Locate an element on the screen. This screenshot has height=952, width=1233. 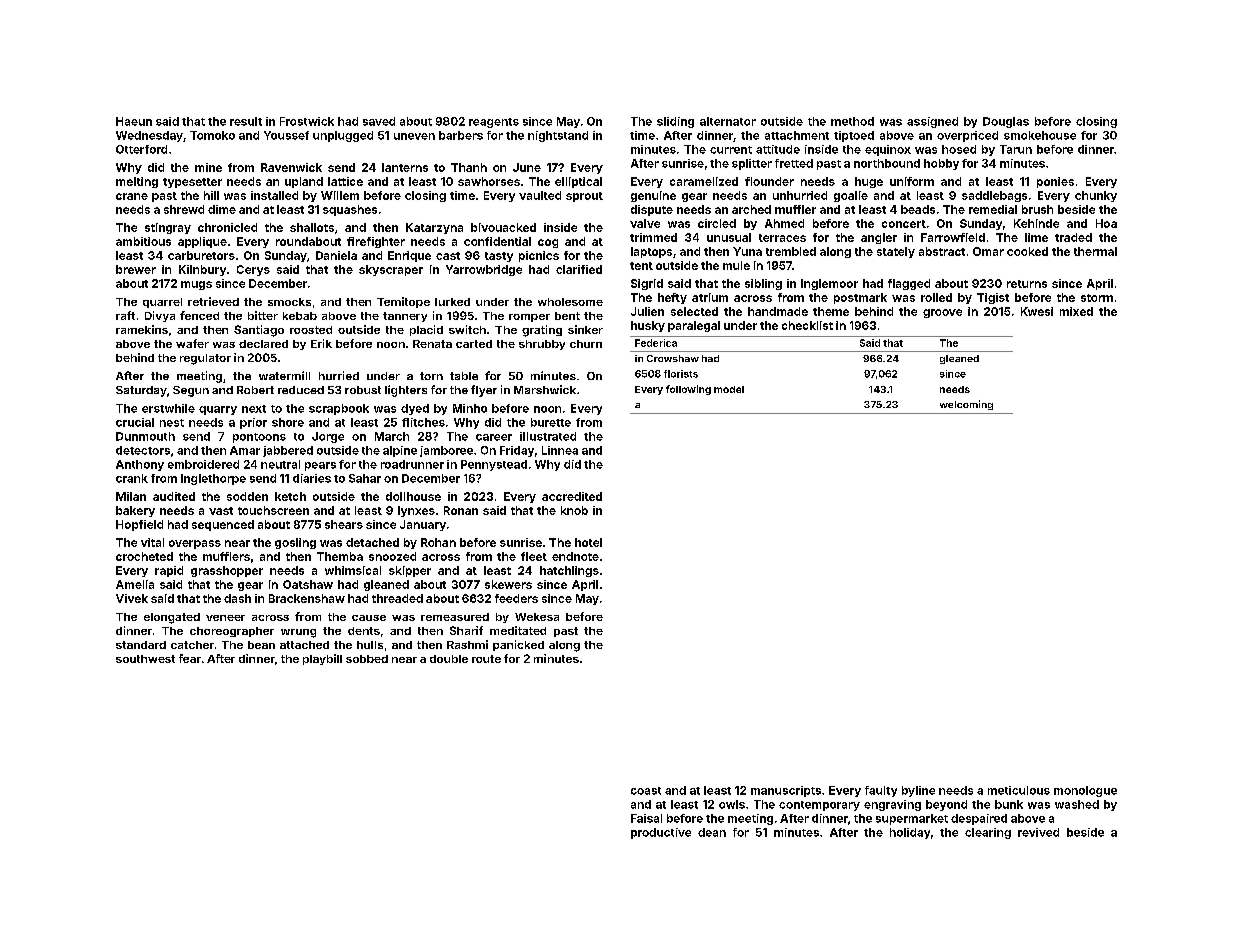
result is located at coordinates (246, 121).
